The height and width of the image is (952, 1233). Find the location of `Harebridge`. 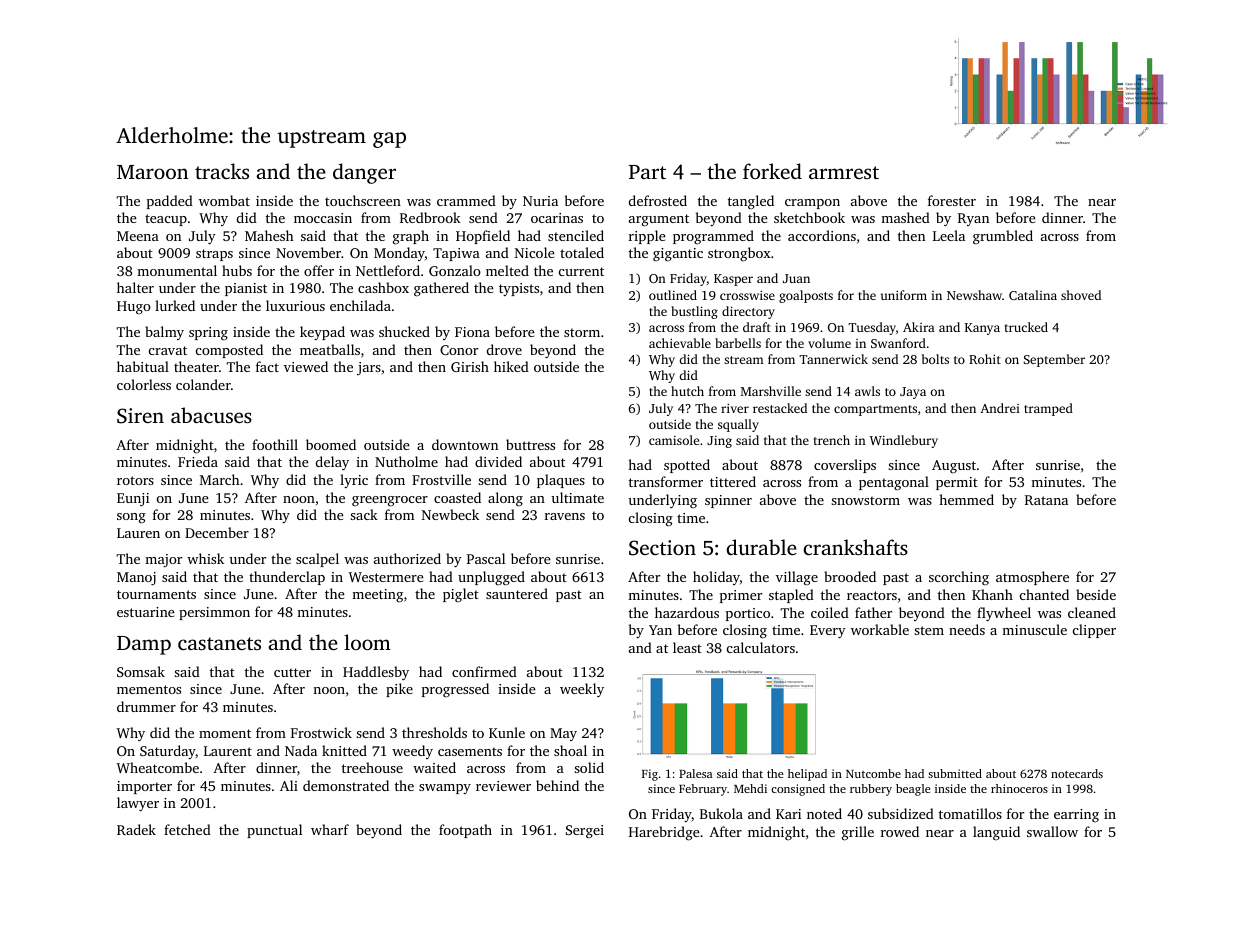

Harebridge is located at coordinates (664, 833).
